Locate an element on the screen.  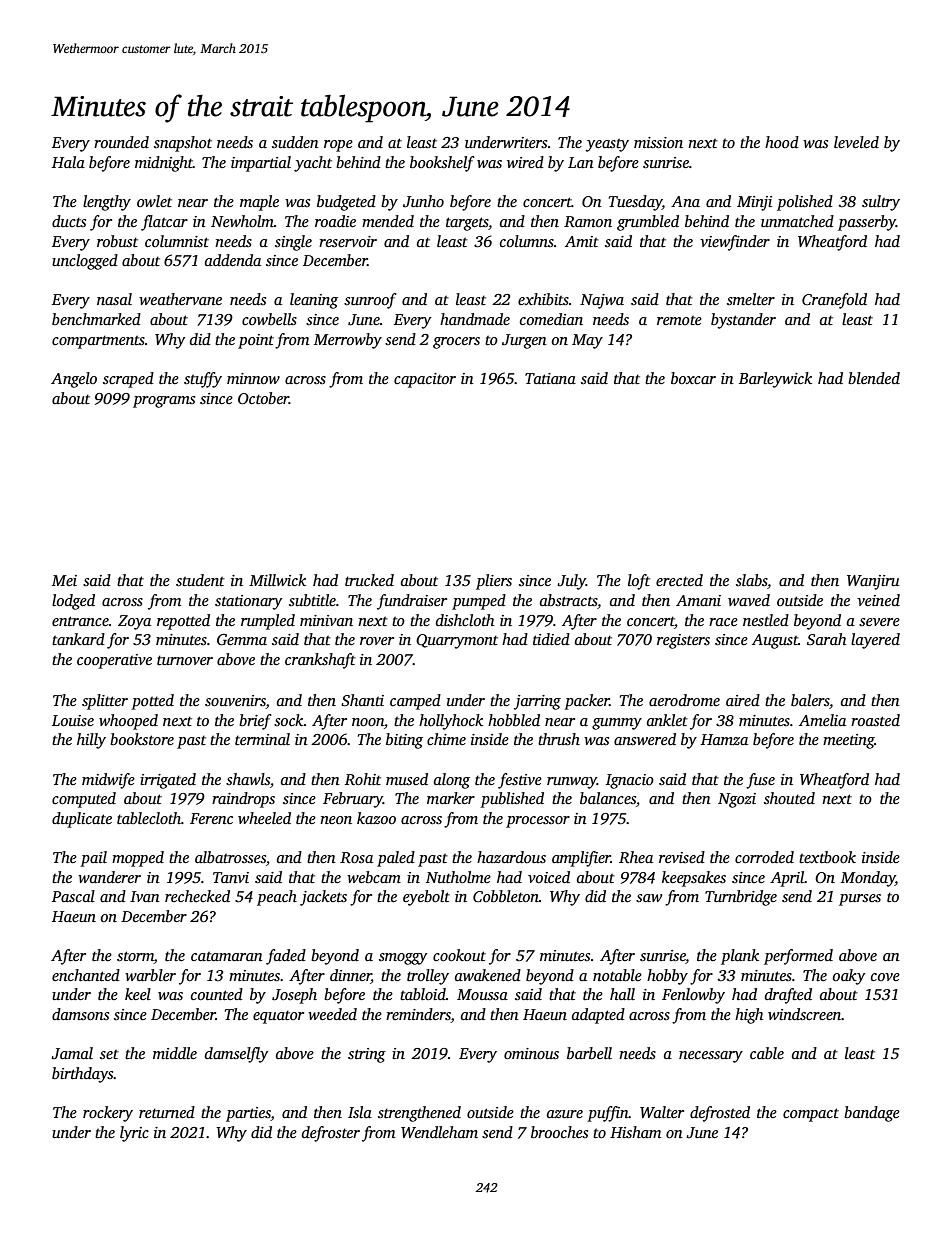
lyric is located at coordinates (134, 1134).
